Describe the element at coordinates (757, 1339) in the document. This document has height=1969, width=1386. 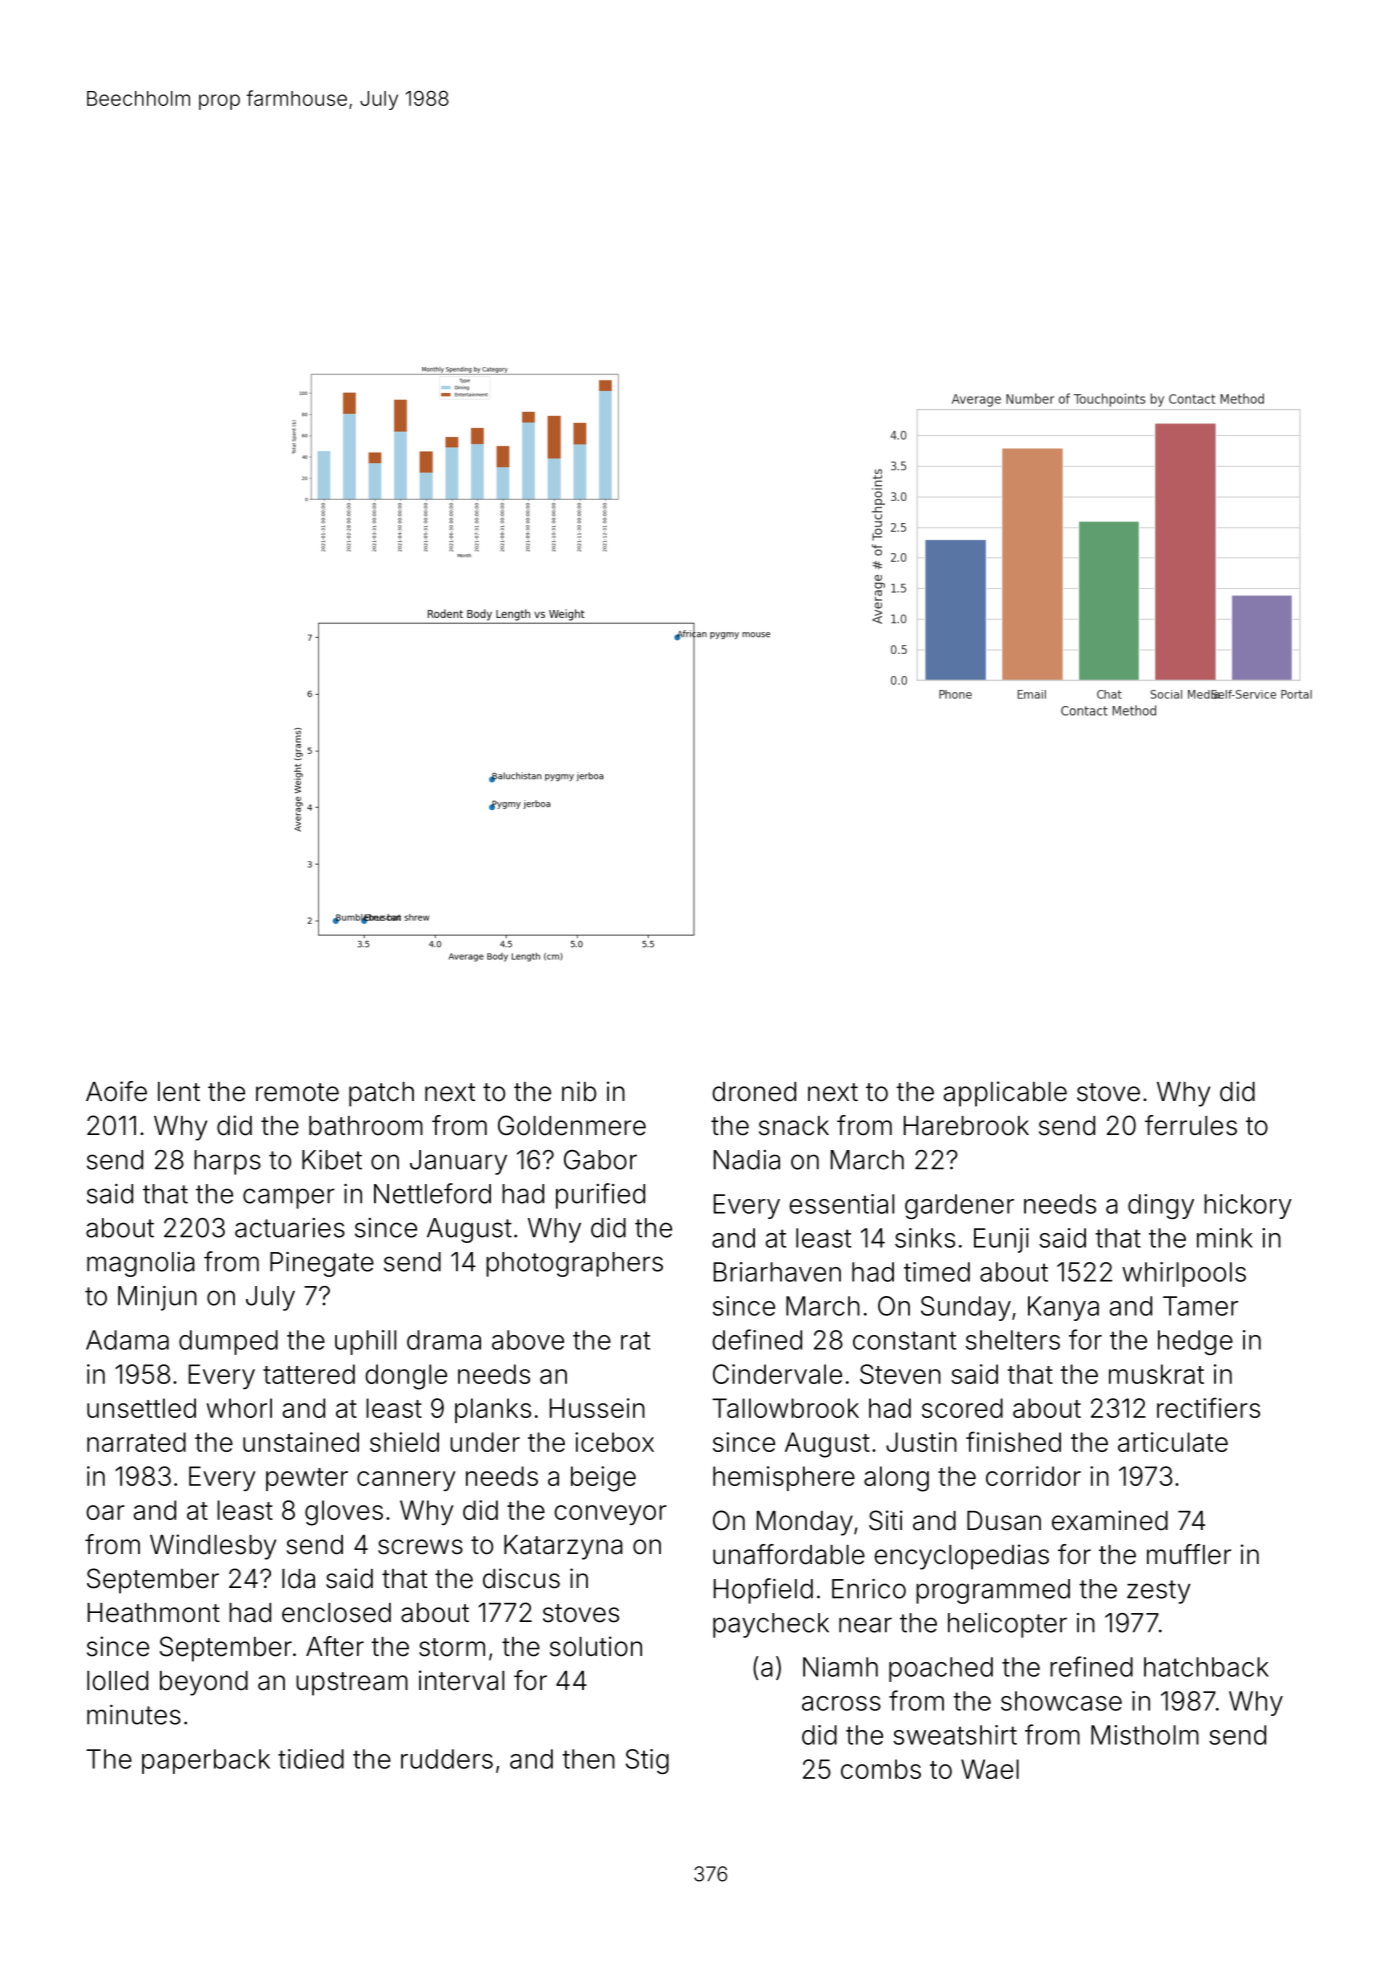
I see `defined` at that location.
